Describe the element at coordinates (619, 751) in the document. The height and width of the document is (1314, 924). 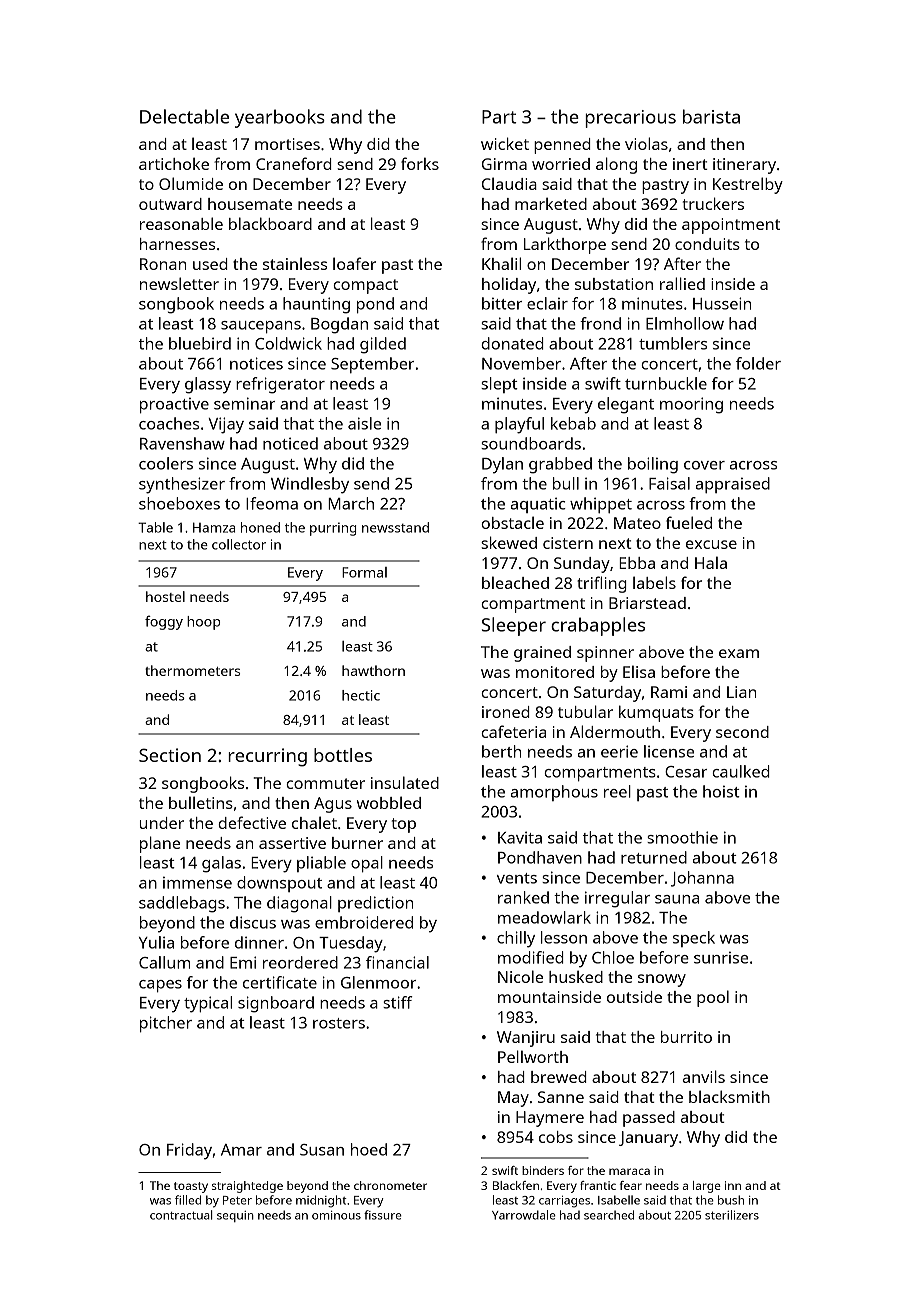
I see `eerie` at that location.
